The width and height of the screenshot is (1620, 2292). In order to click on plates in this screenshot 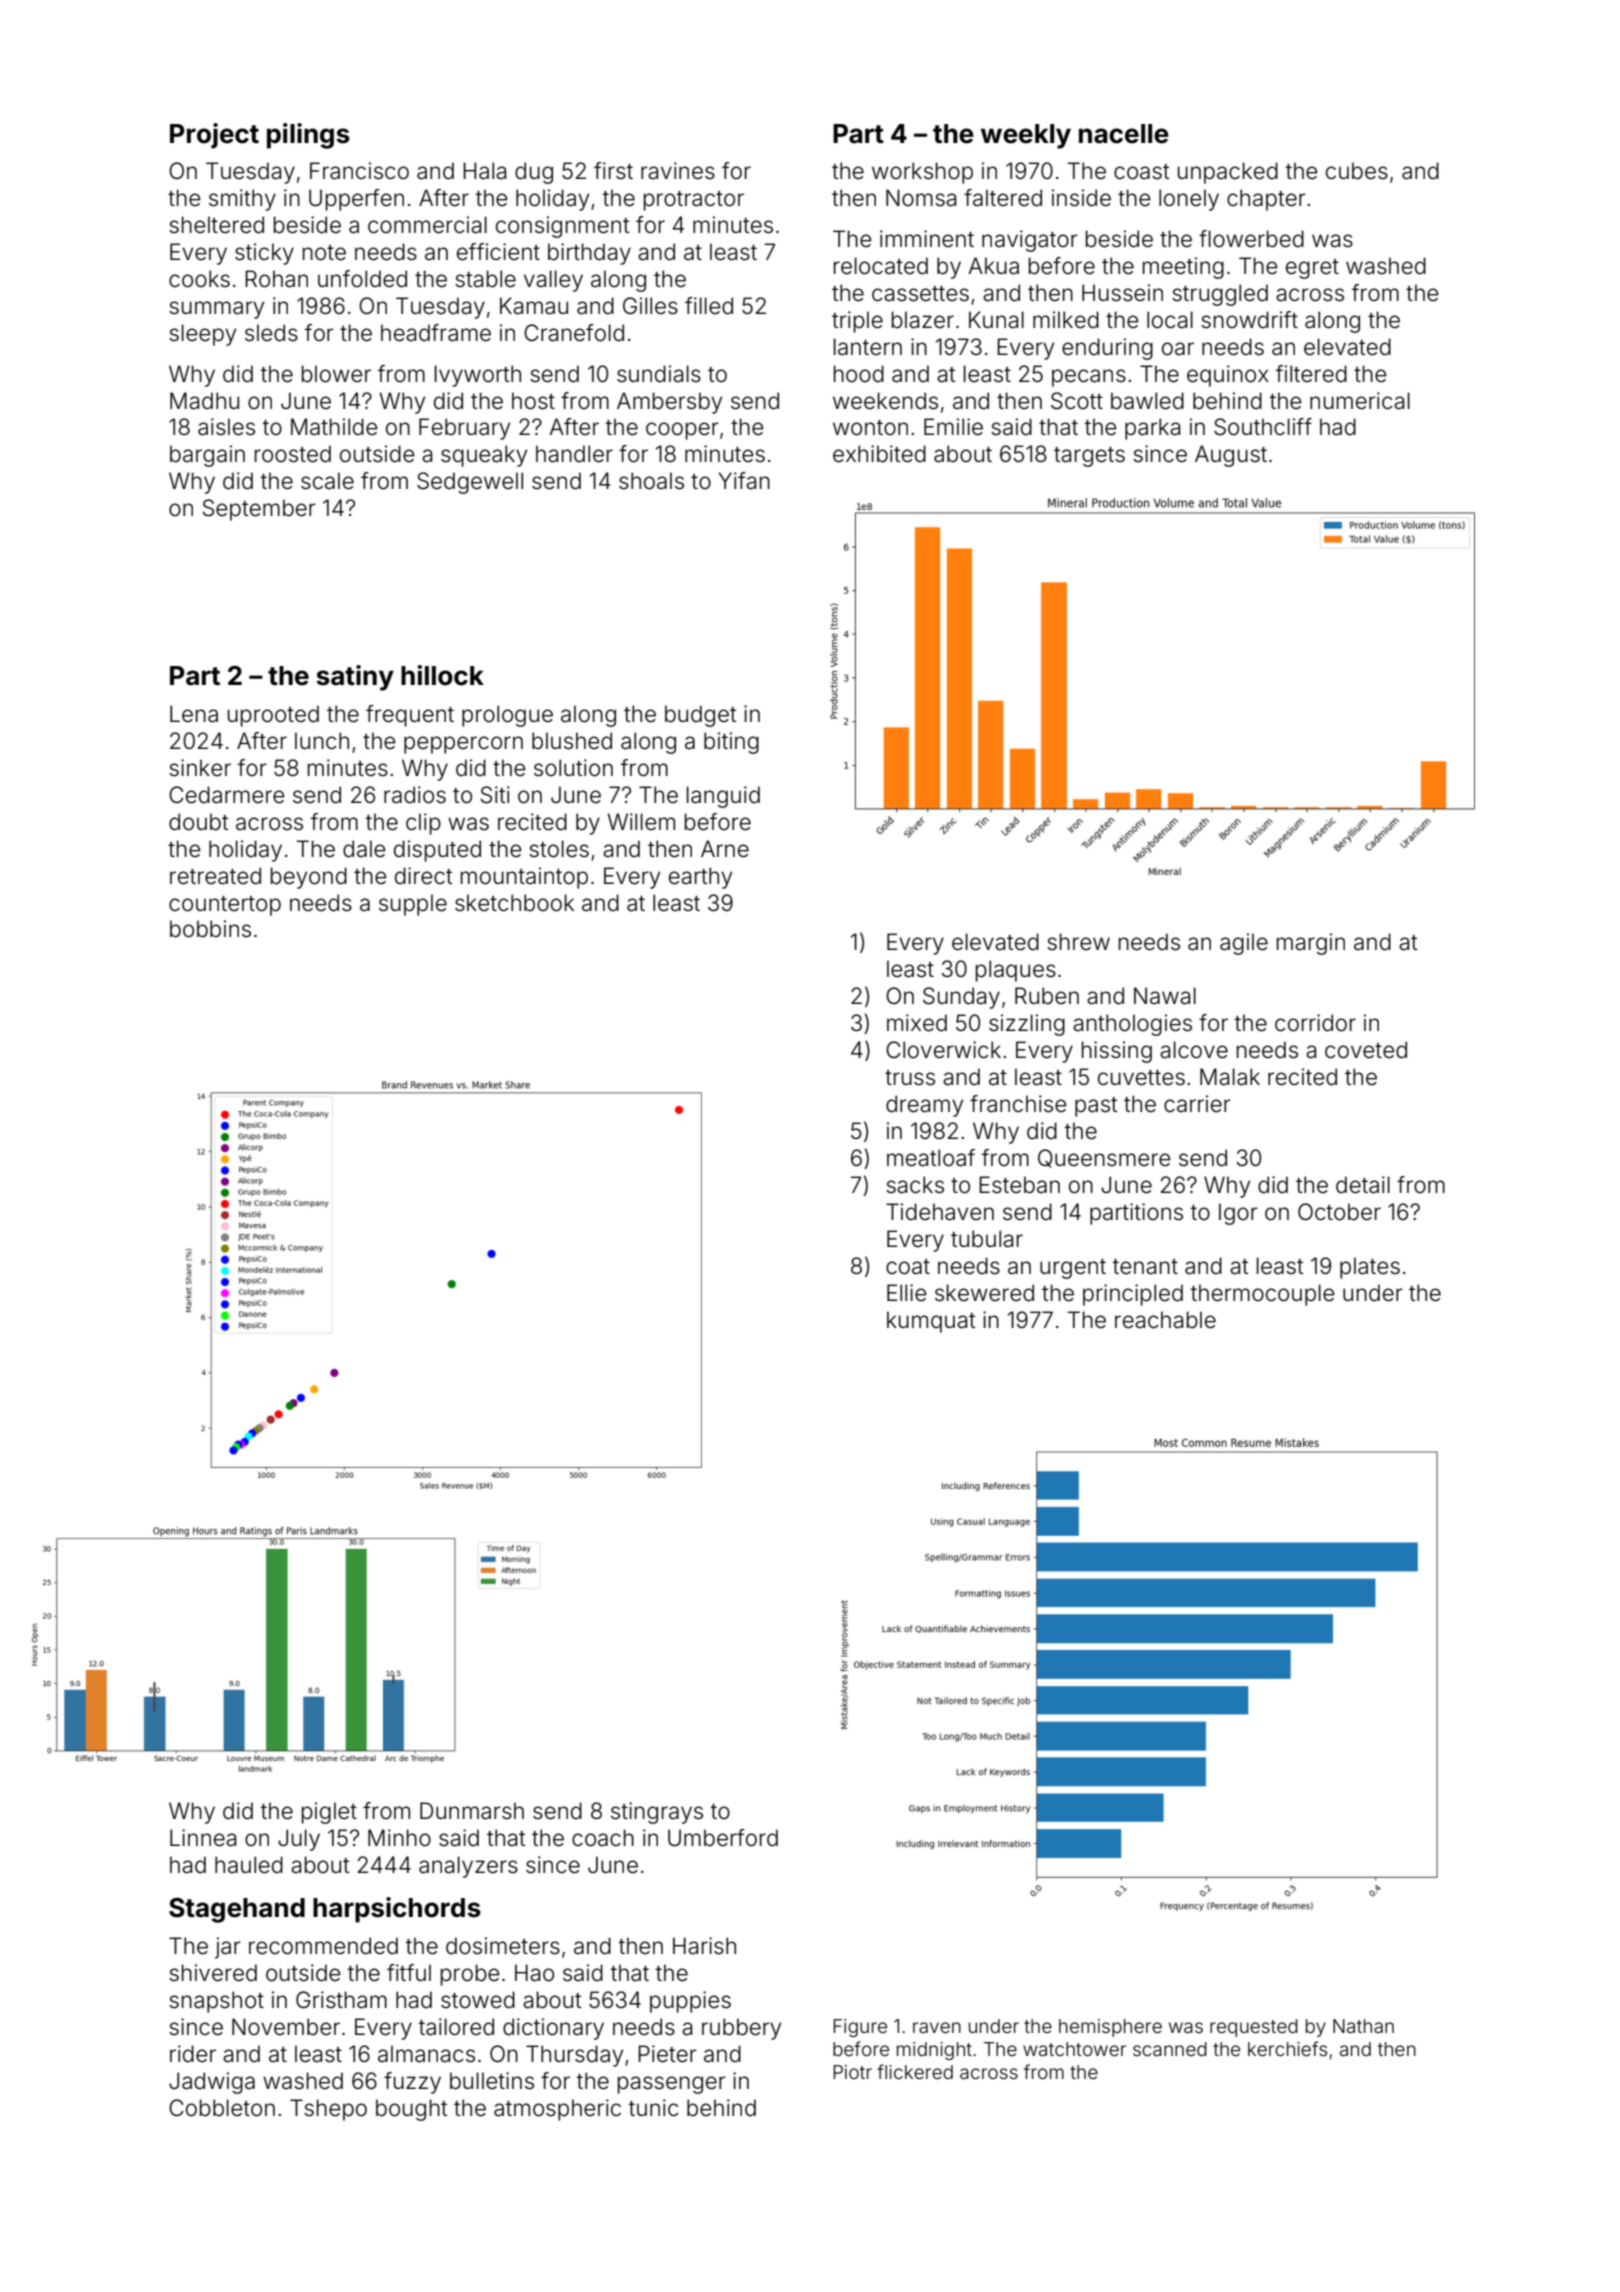, I will do `click(1370, 1268)`.
